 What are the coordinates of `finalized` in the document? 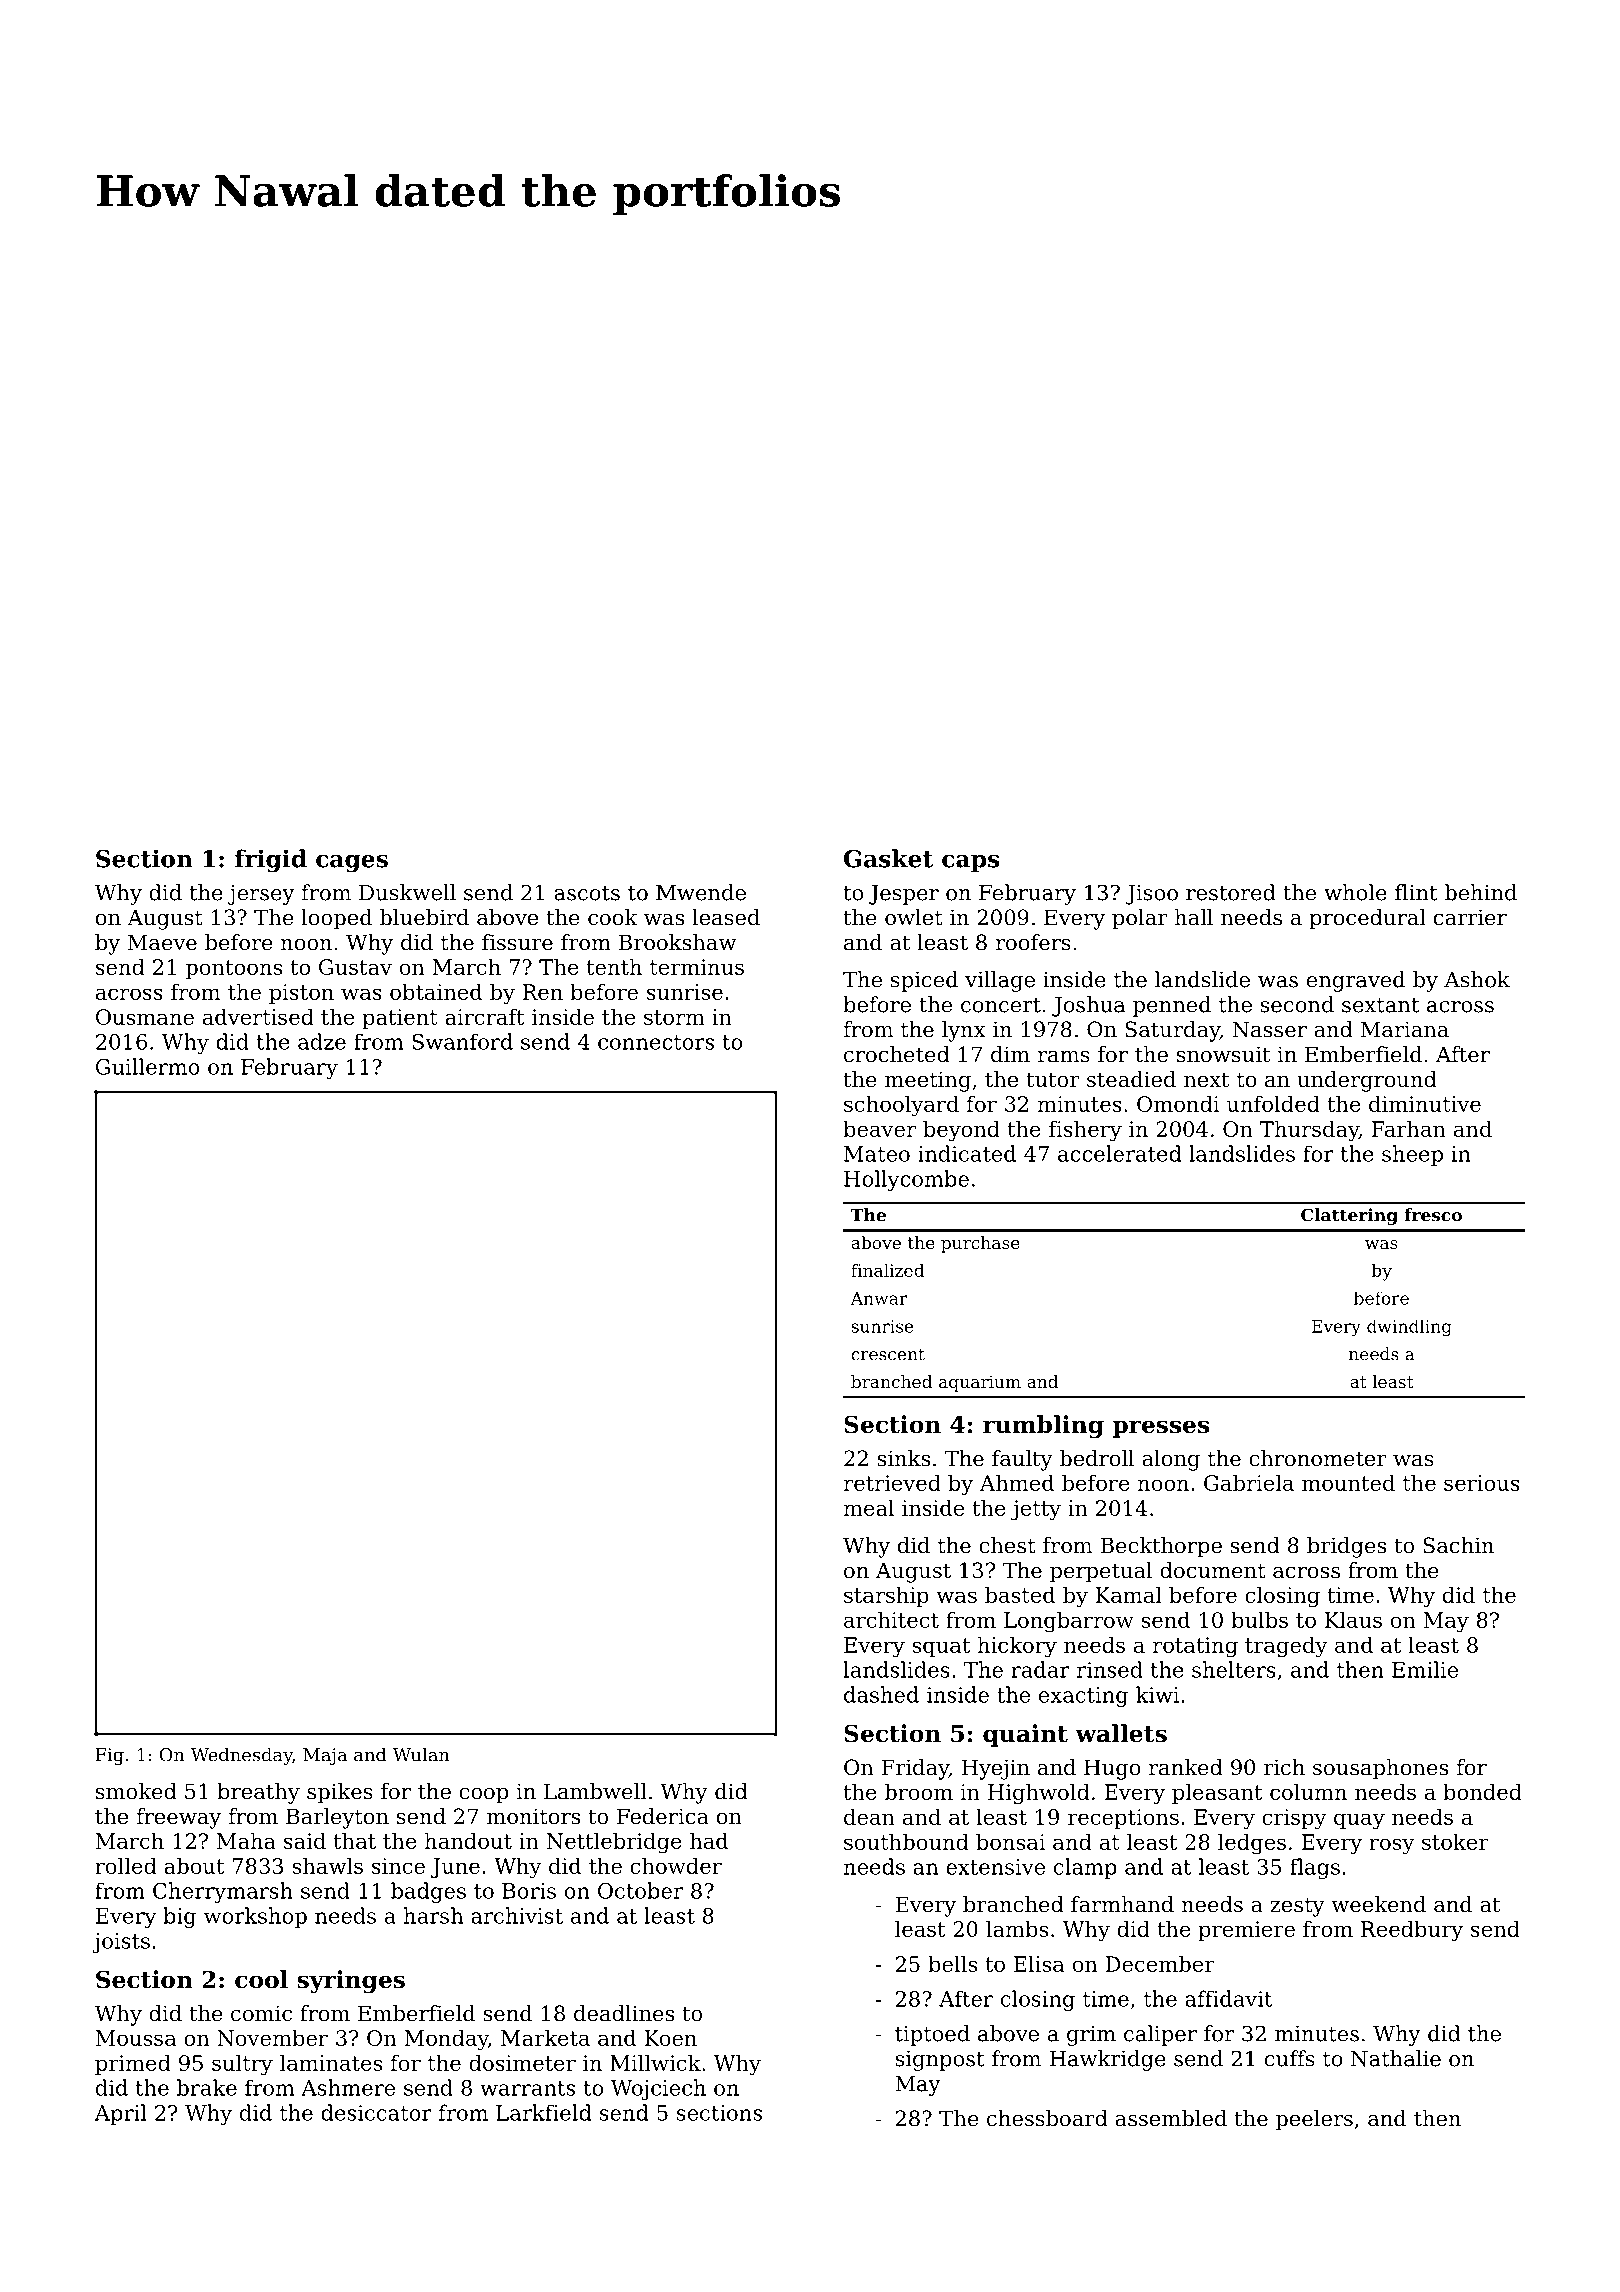 It's located at (887, 1270).
